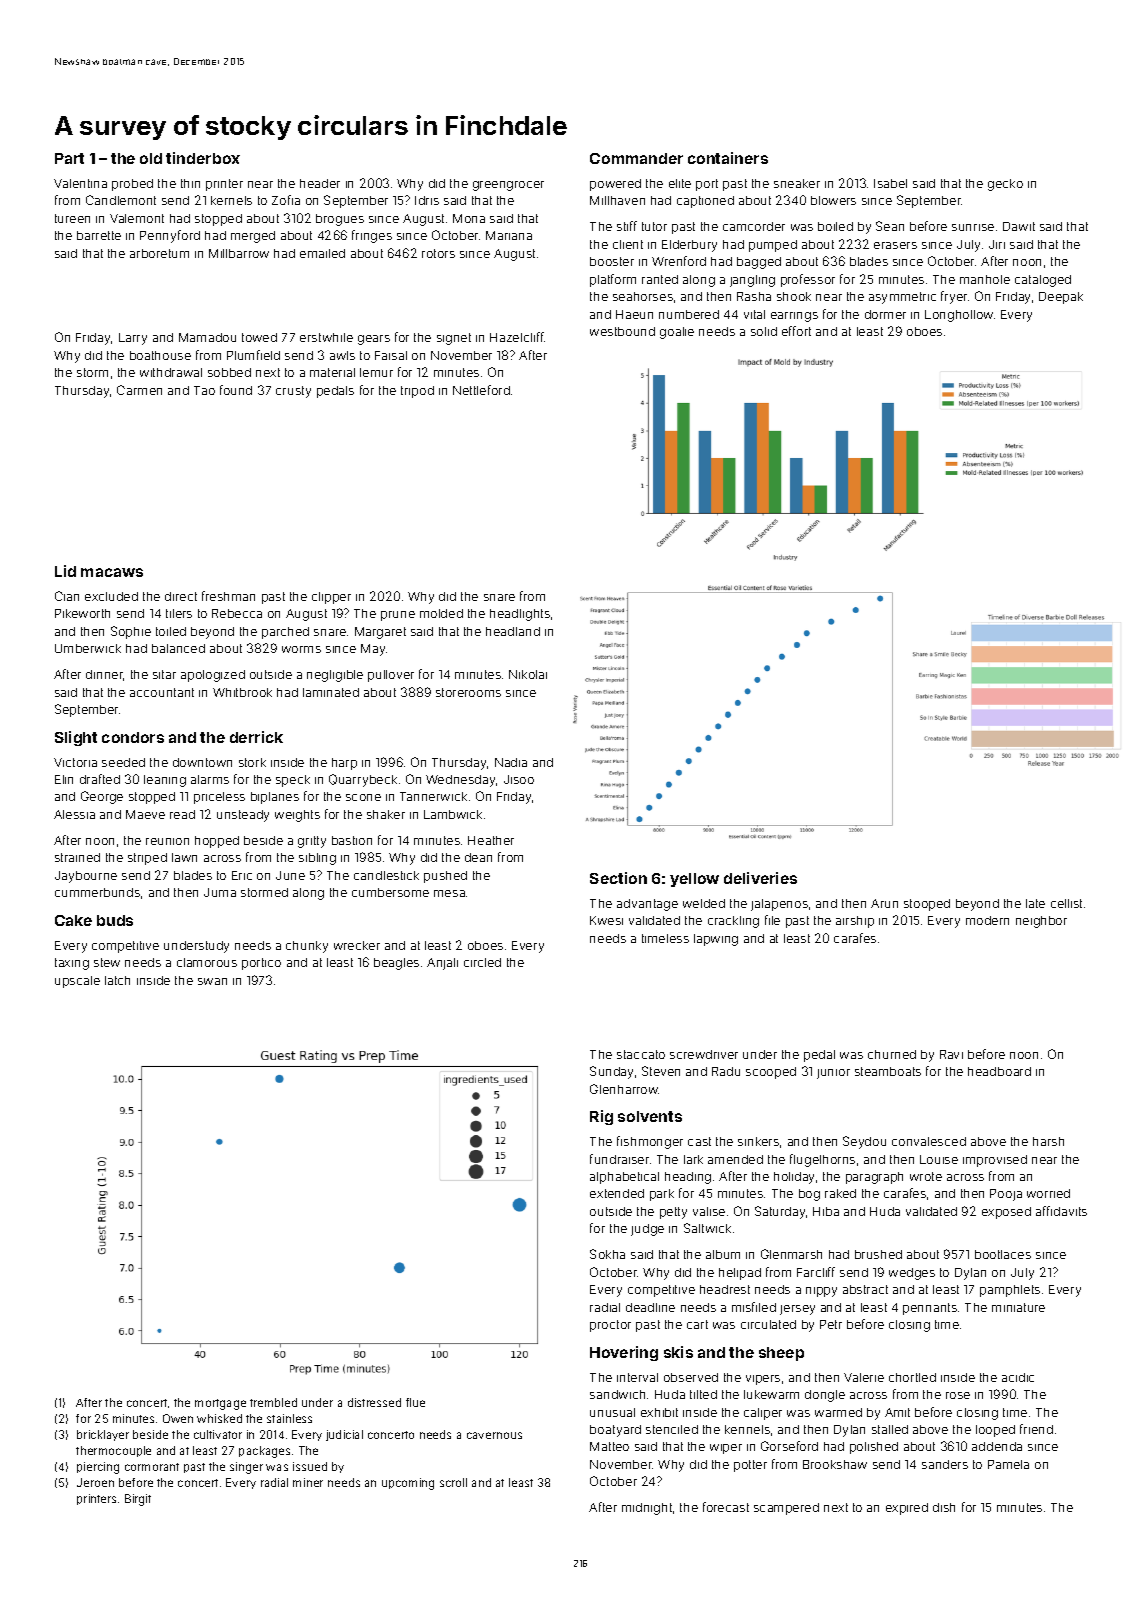 This screenshot has width=1146, height=1621. Describe the element at coordinates (390, 892) in the screenshot. I see `cumbersome` at that location.
